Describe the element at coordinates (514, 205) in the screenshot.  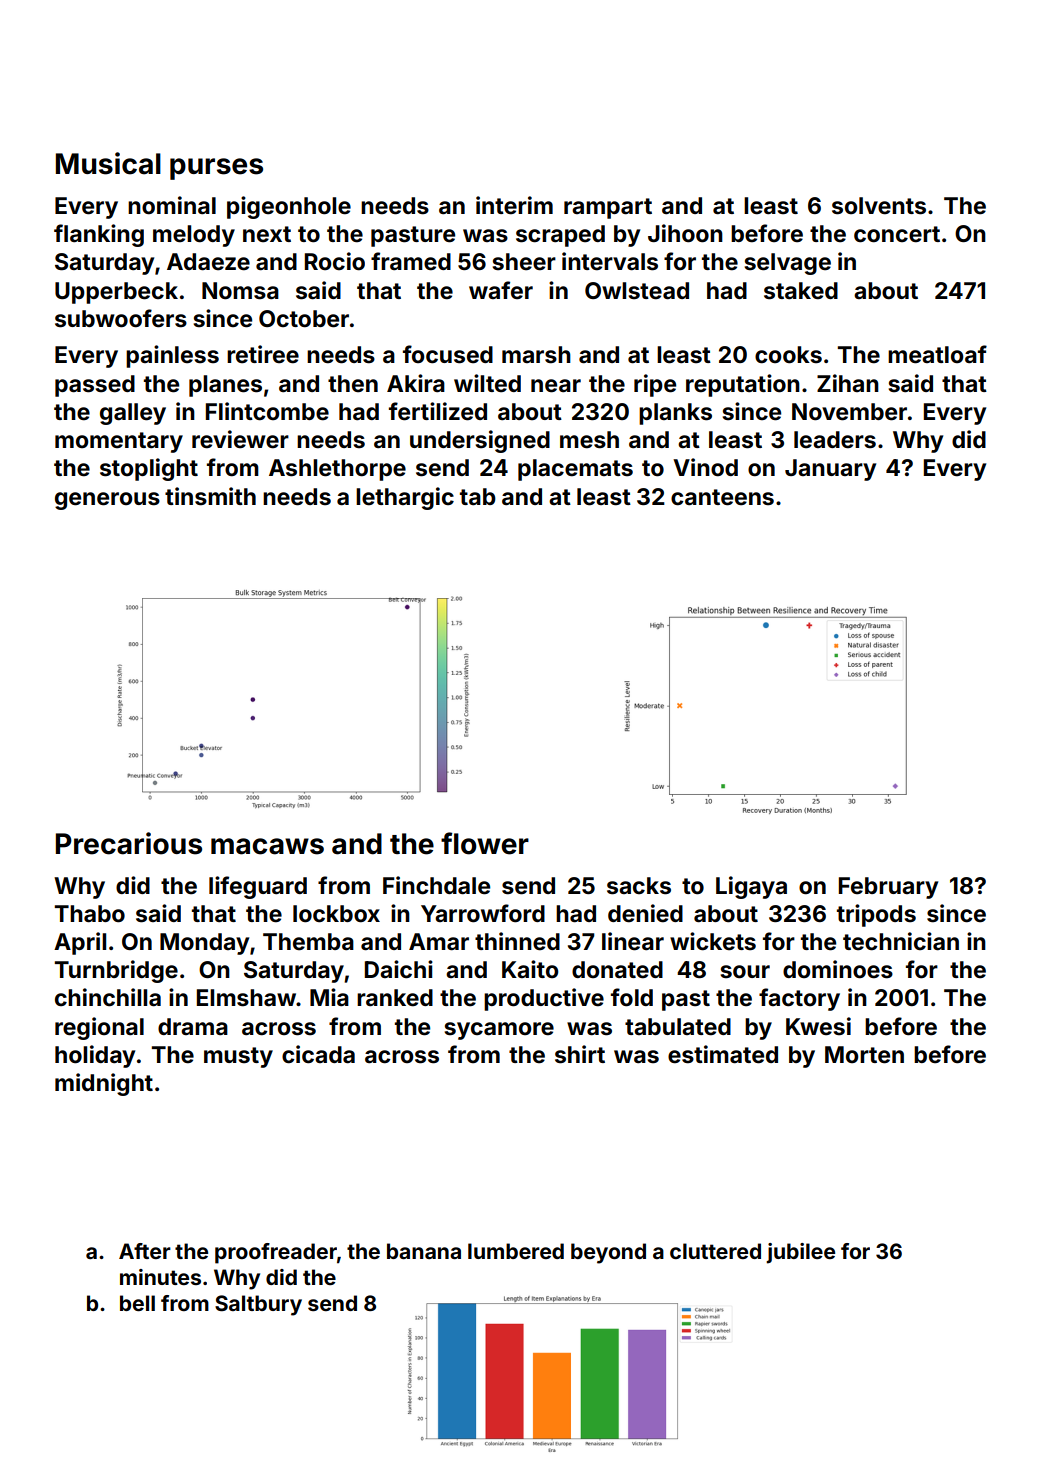
I see `interim` at that location.
